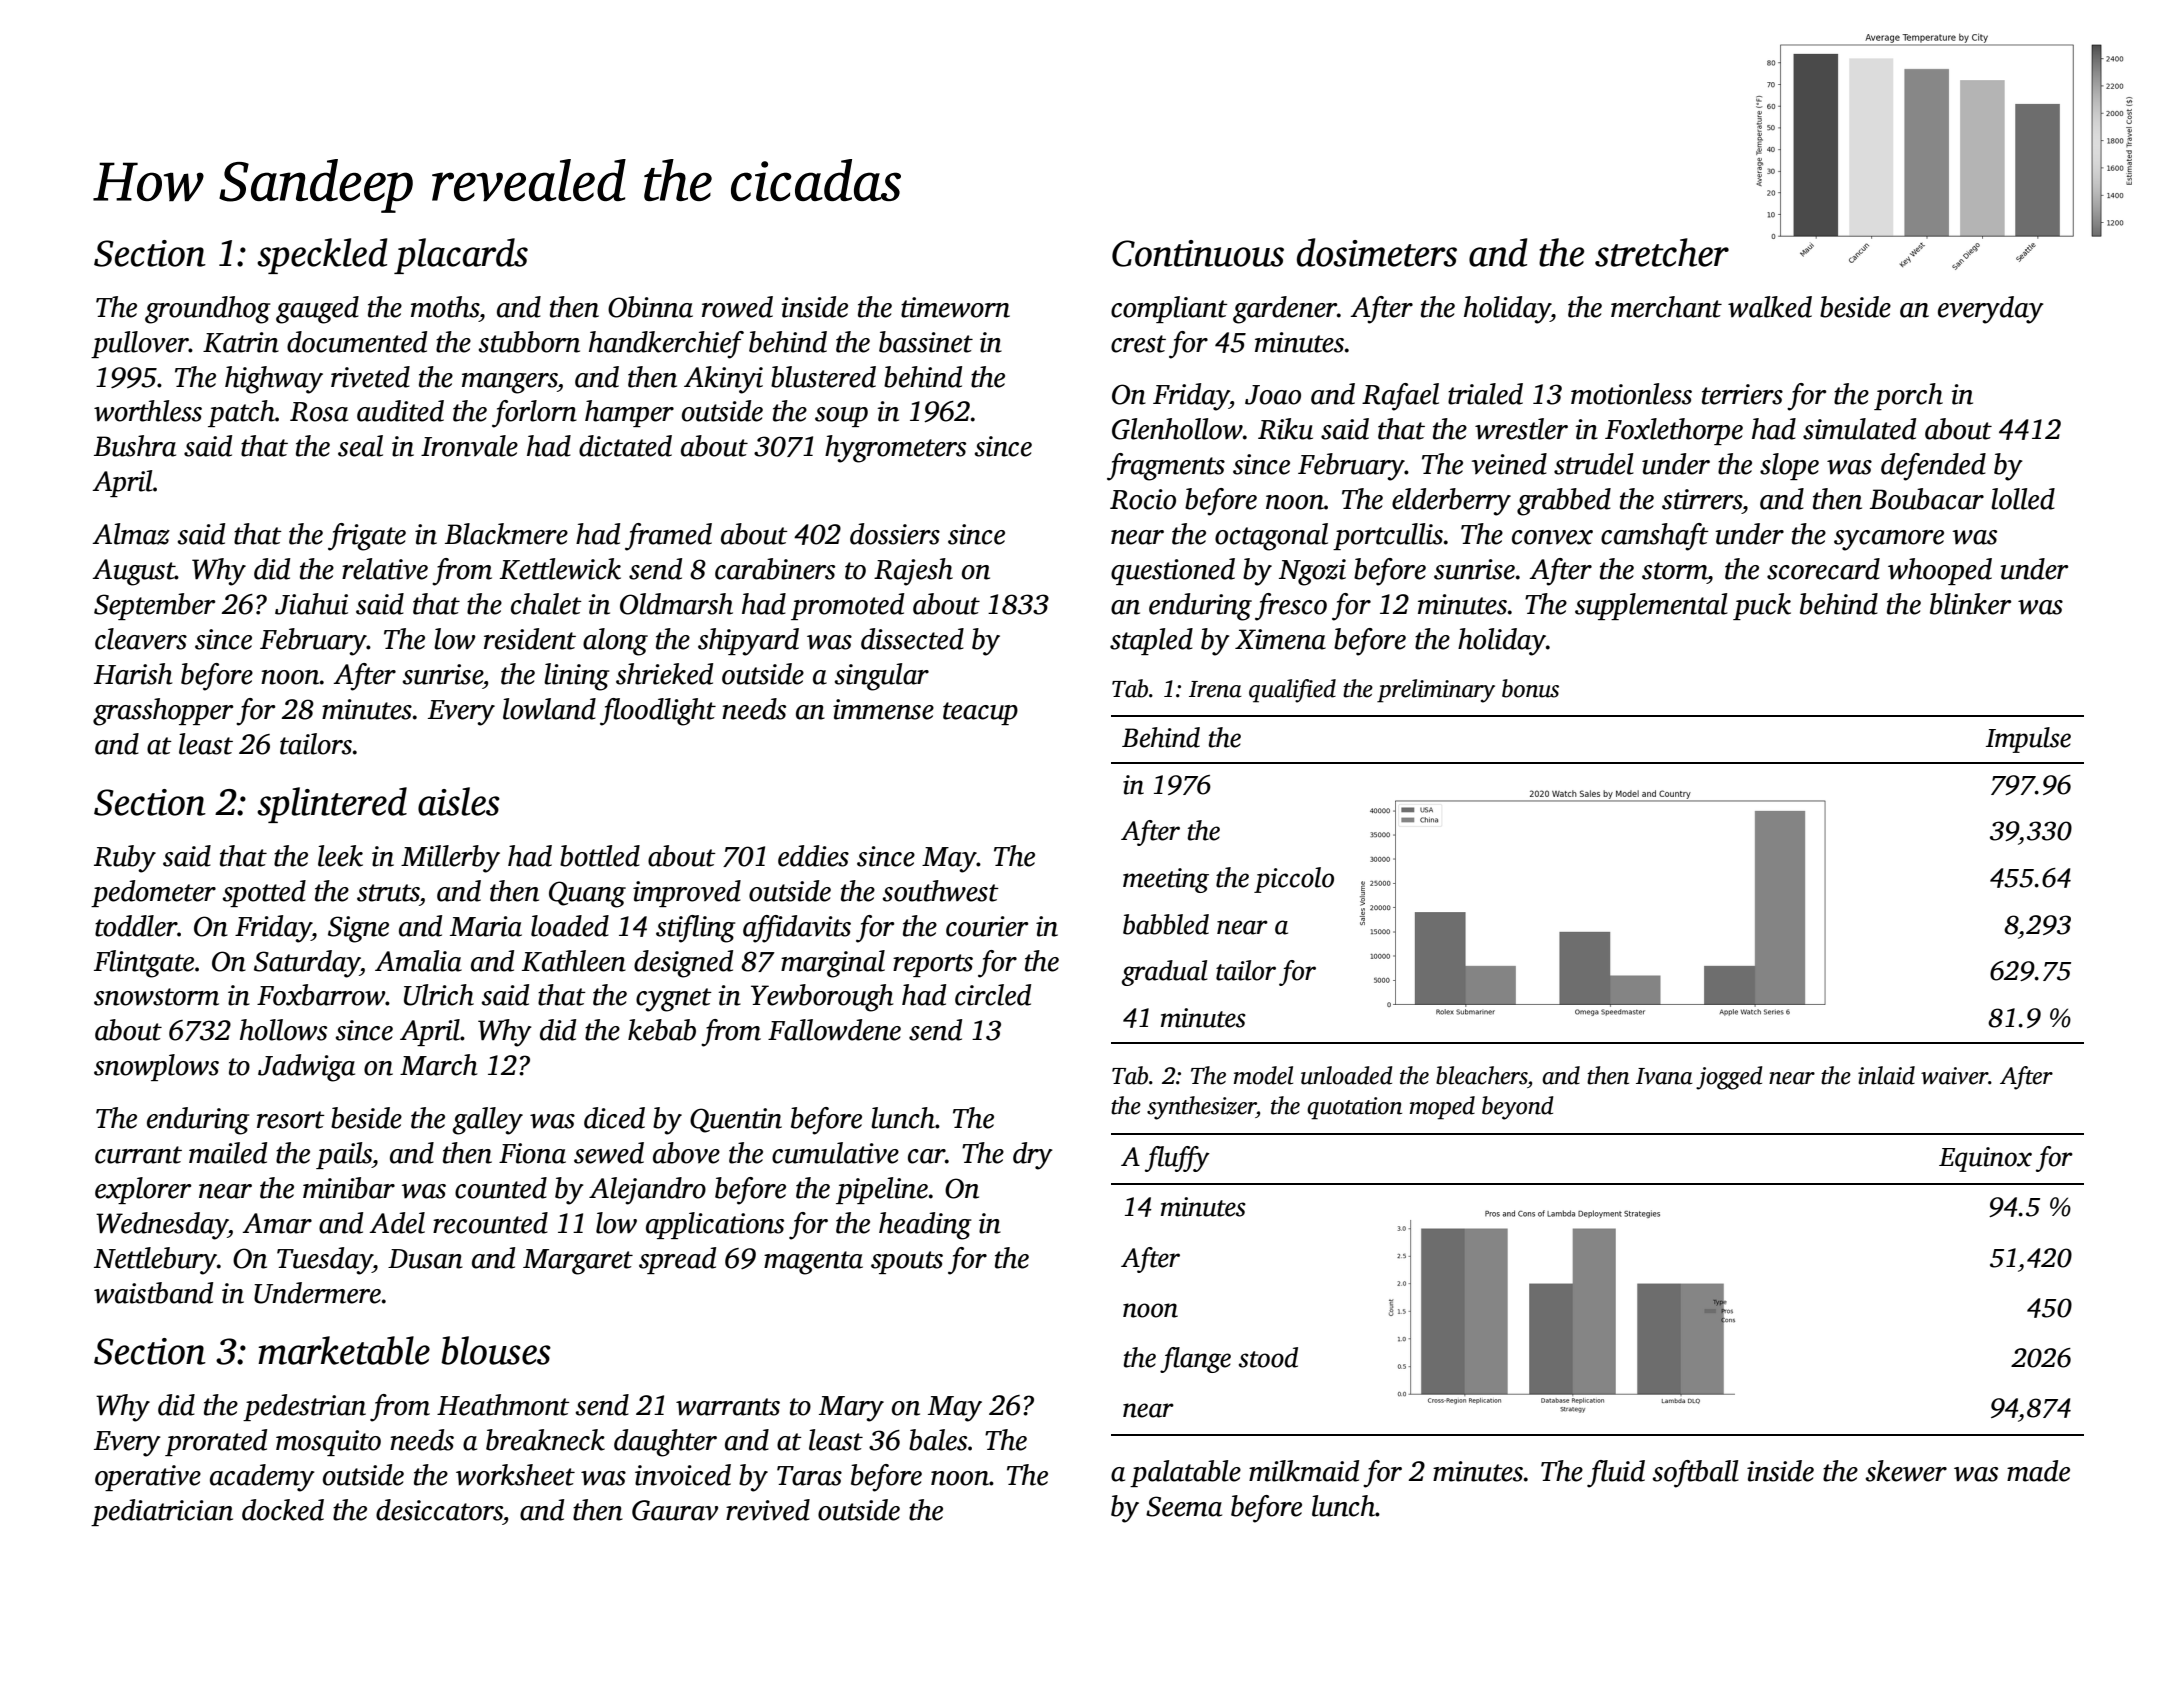 The width and height of the document is (2178, 1683). I want to click on explorer, so click(143, 1190).
